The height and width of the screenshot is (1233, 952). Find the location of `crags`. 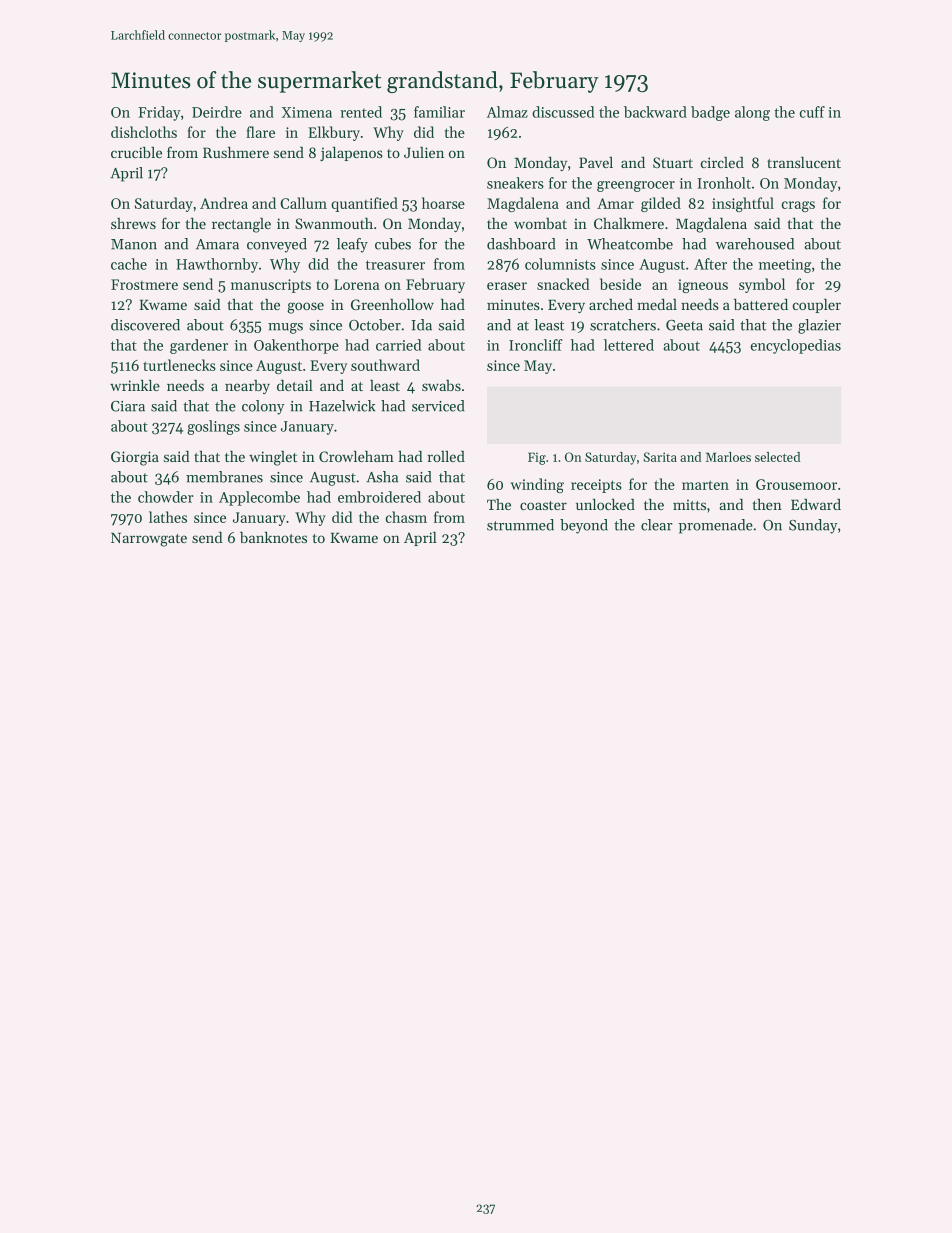

crags is located at coordinates (798, 206).
